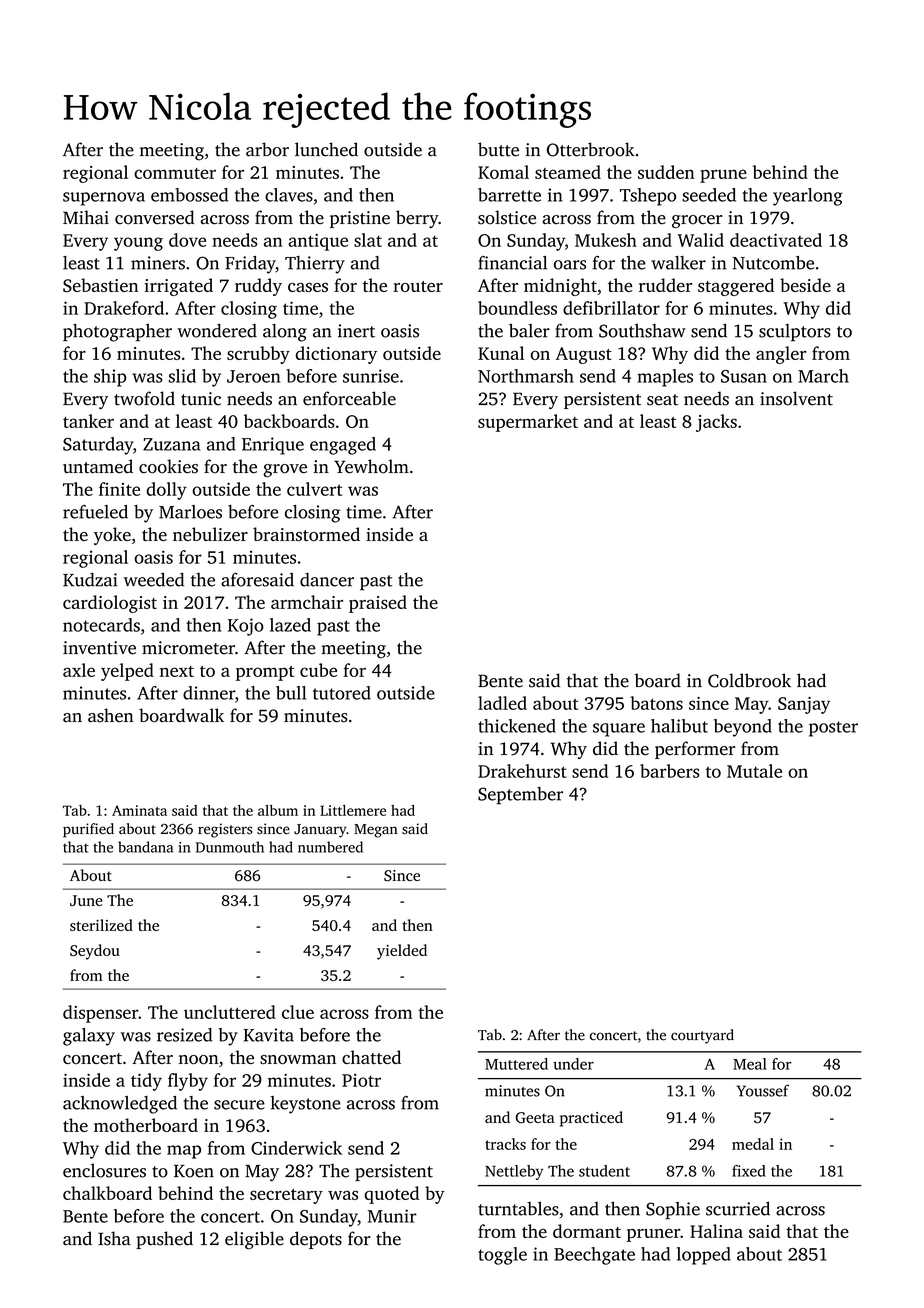  What do you see at coordinates (392, 1216) in the page?
I see `Munir` at bounding box center [392, 1216].
